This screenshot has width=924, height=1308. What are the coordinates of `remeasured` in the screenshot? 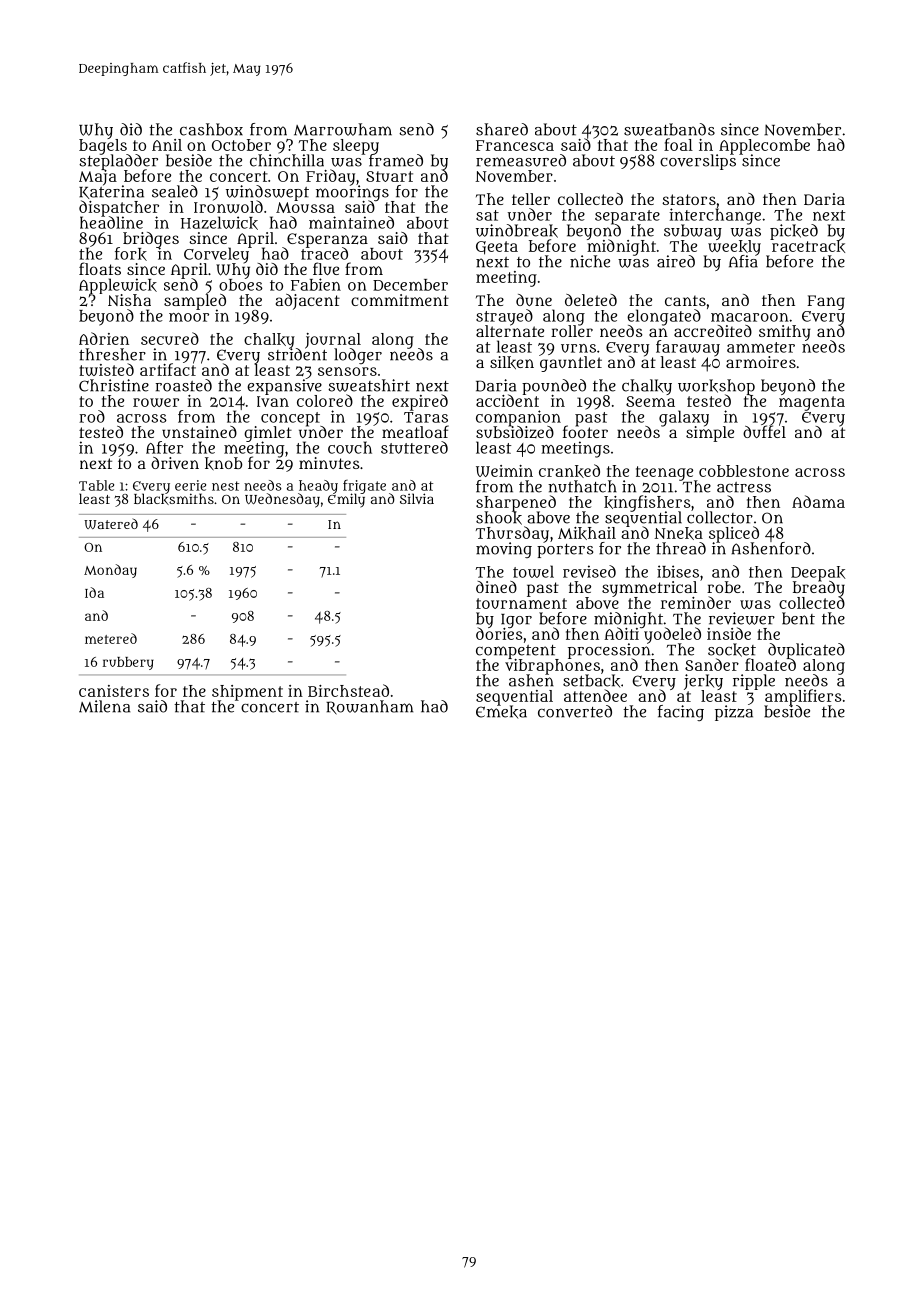 It's located at (521, 160).
